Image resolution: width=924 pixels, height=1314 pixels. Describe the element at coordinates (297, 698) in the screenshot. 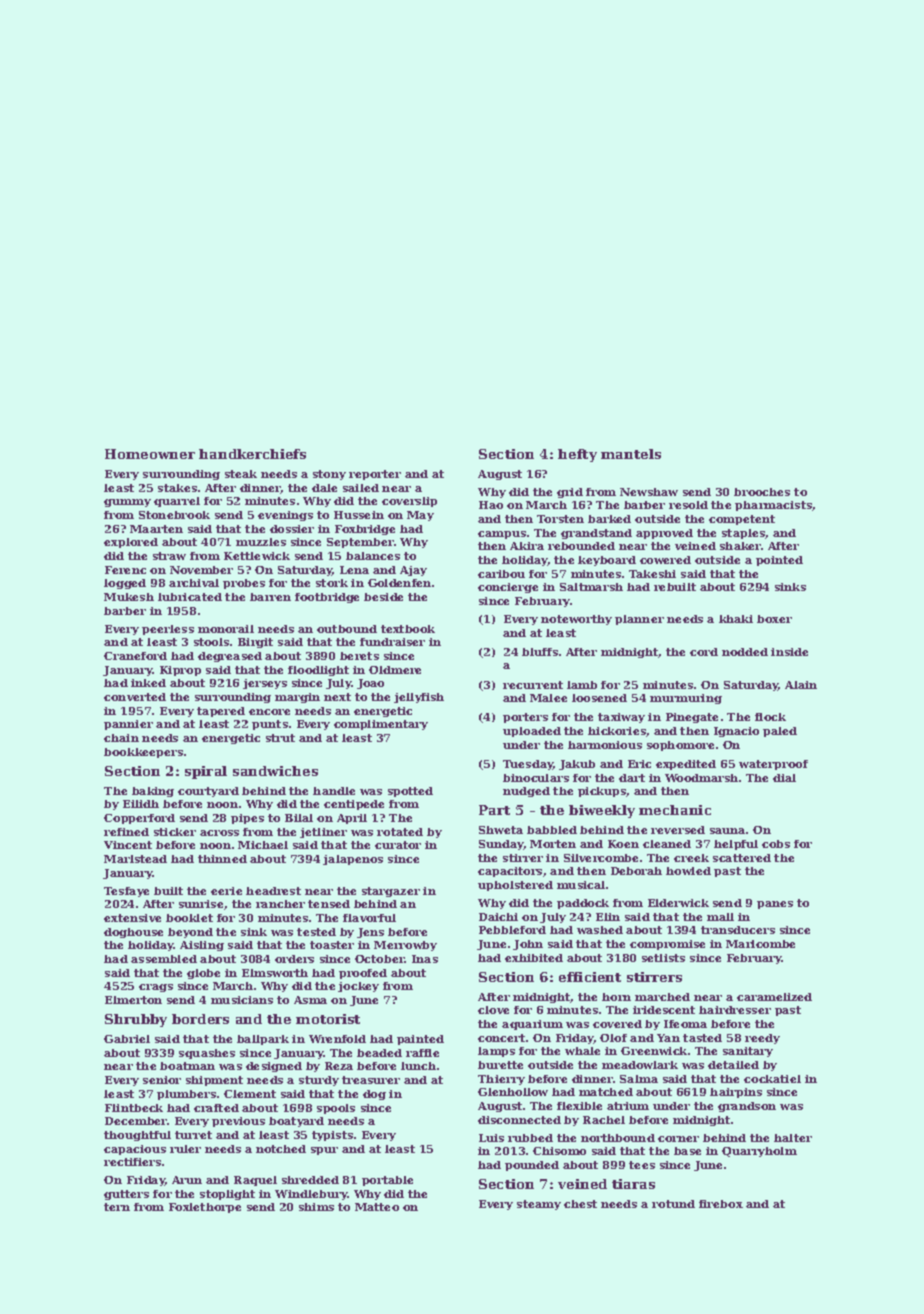

I see `margin` at that location.
